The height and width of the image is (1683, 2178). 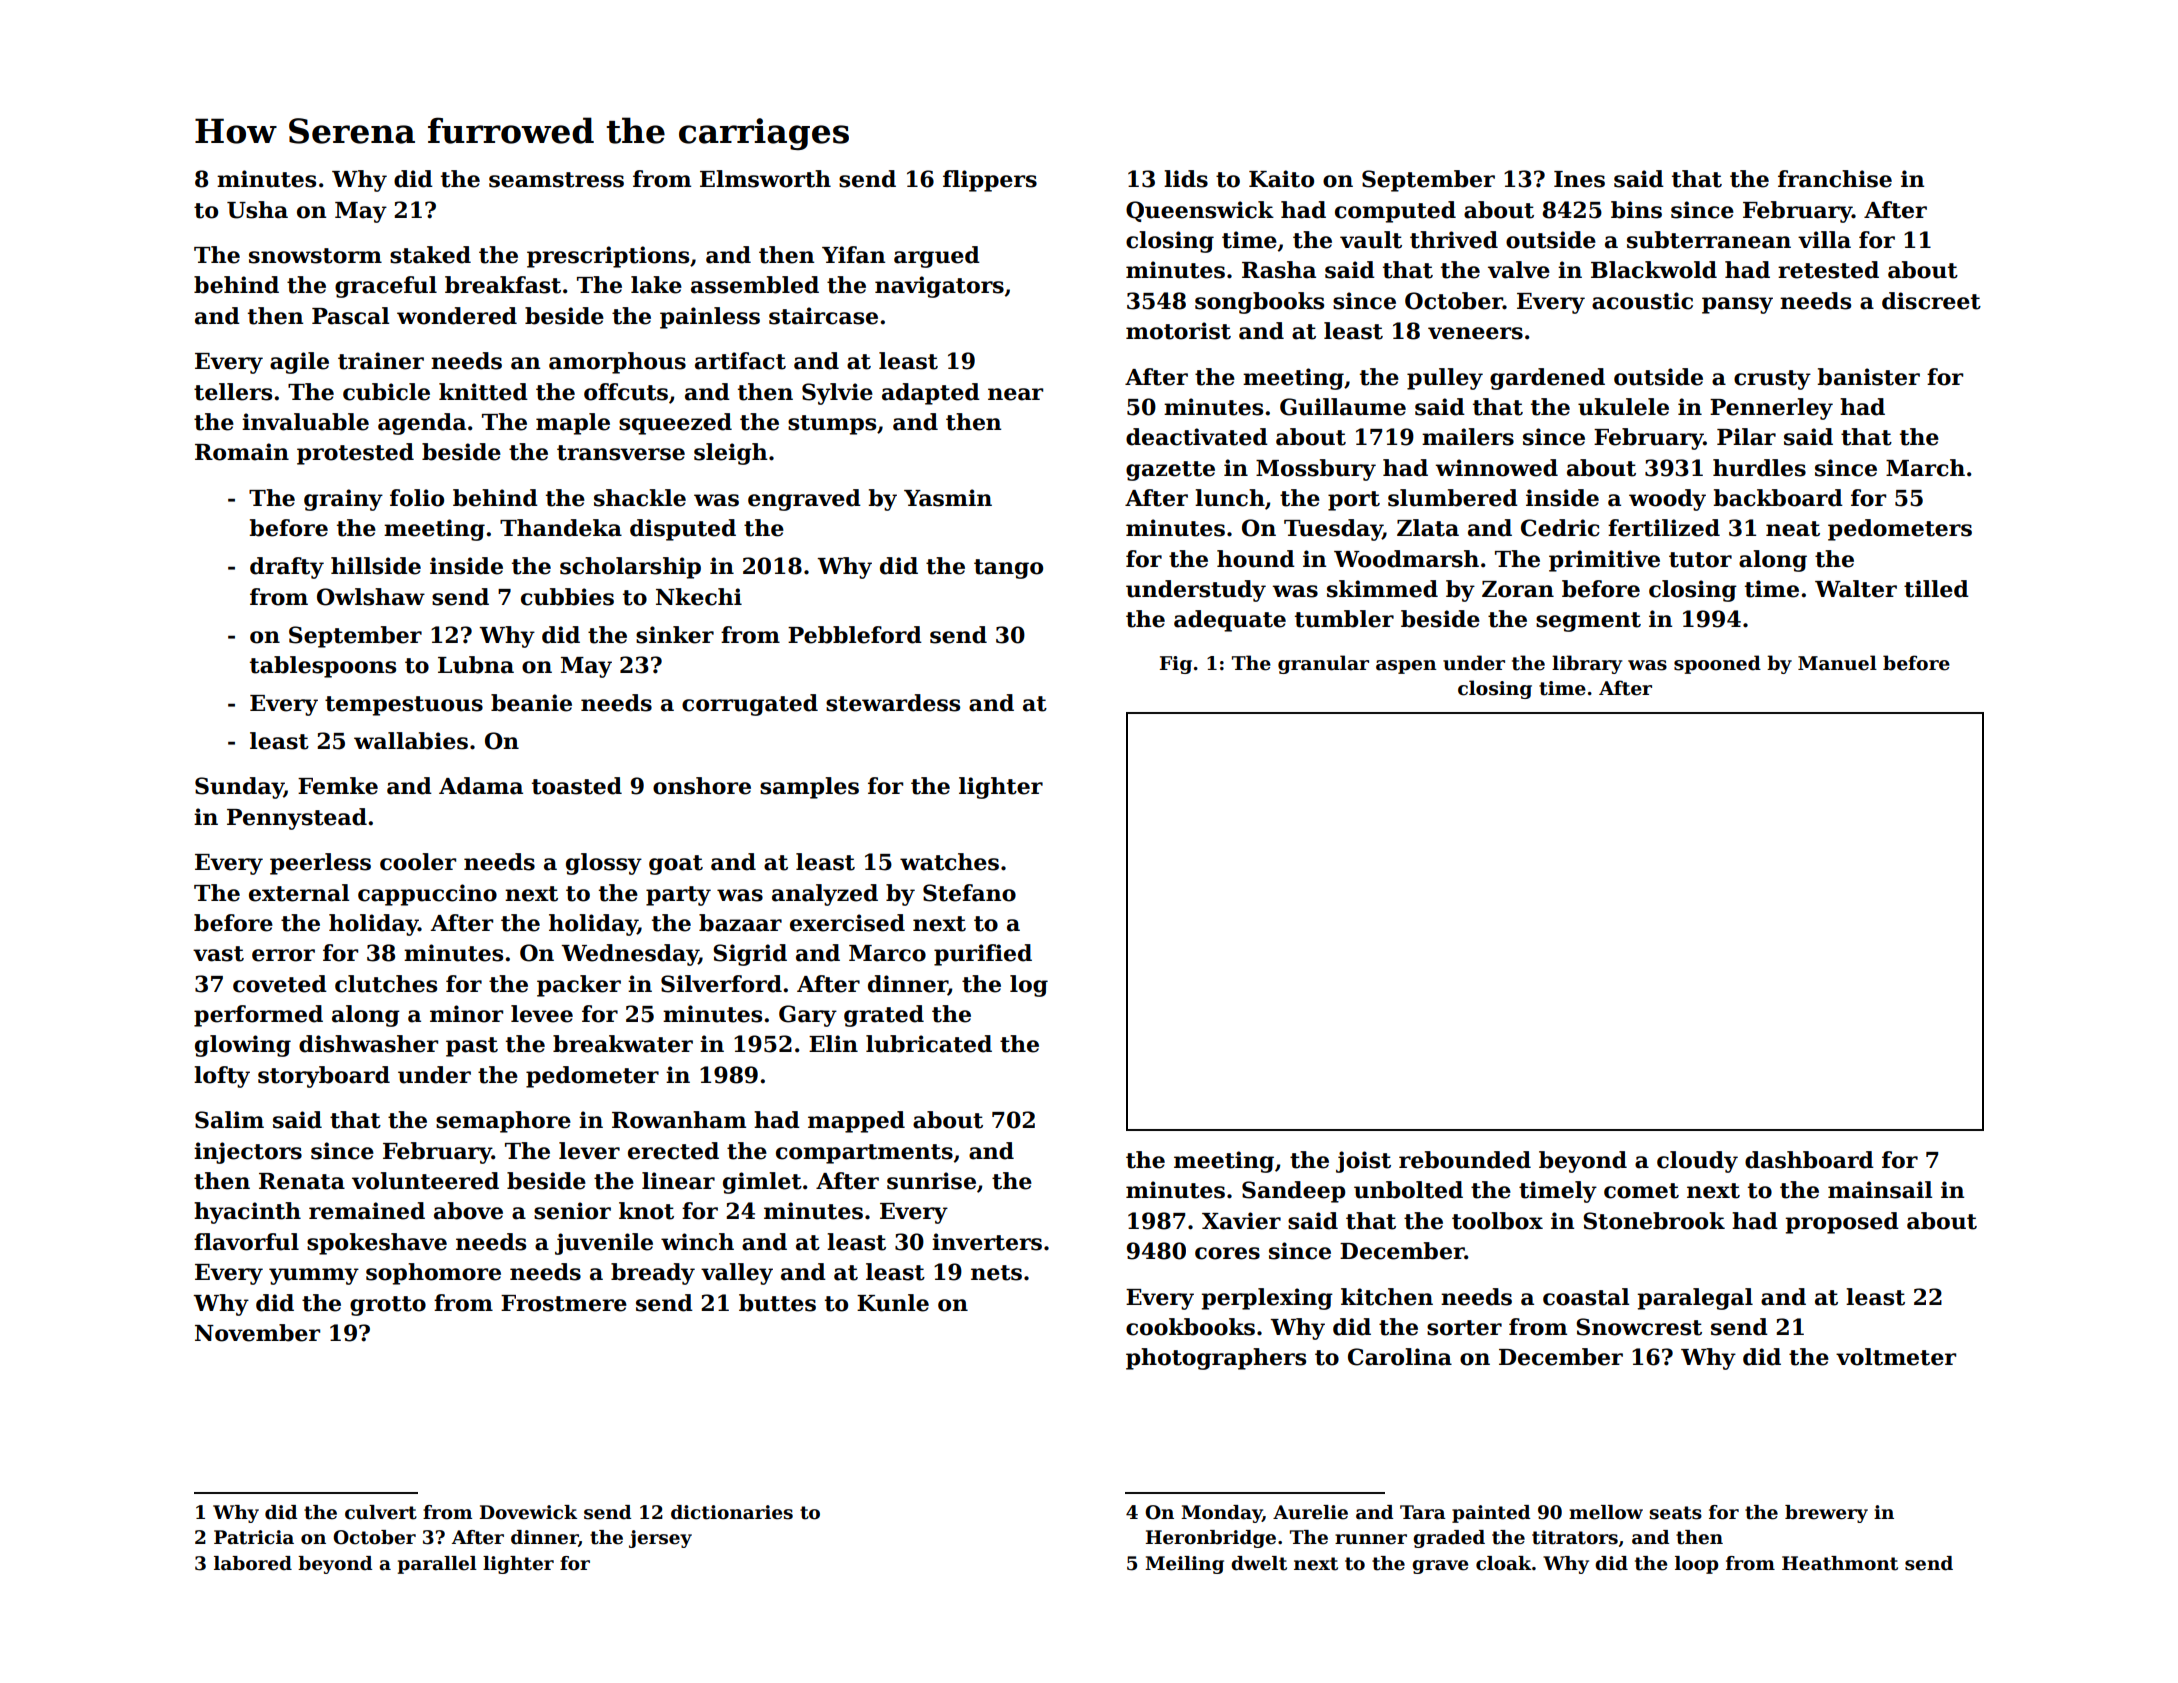 What do you see at coordinates (1186, 179) in the image?
I see `lids` at bounding box center [1186, 179].
